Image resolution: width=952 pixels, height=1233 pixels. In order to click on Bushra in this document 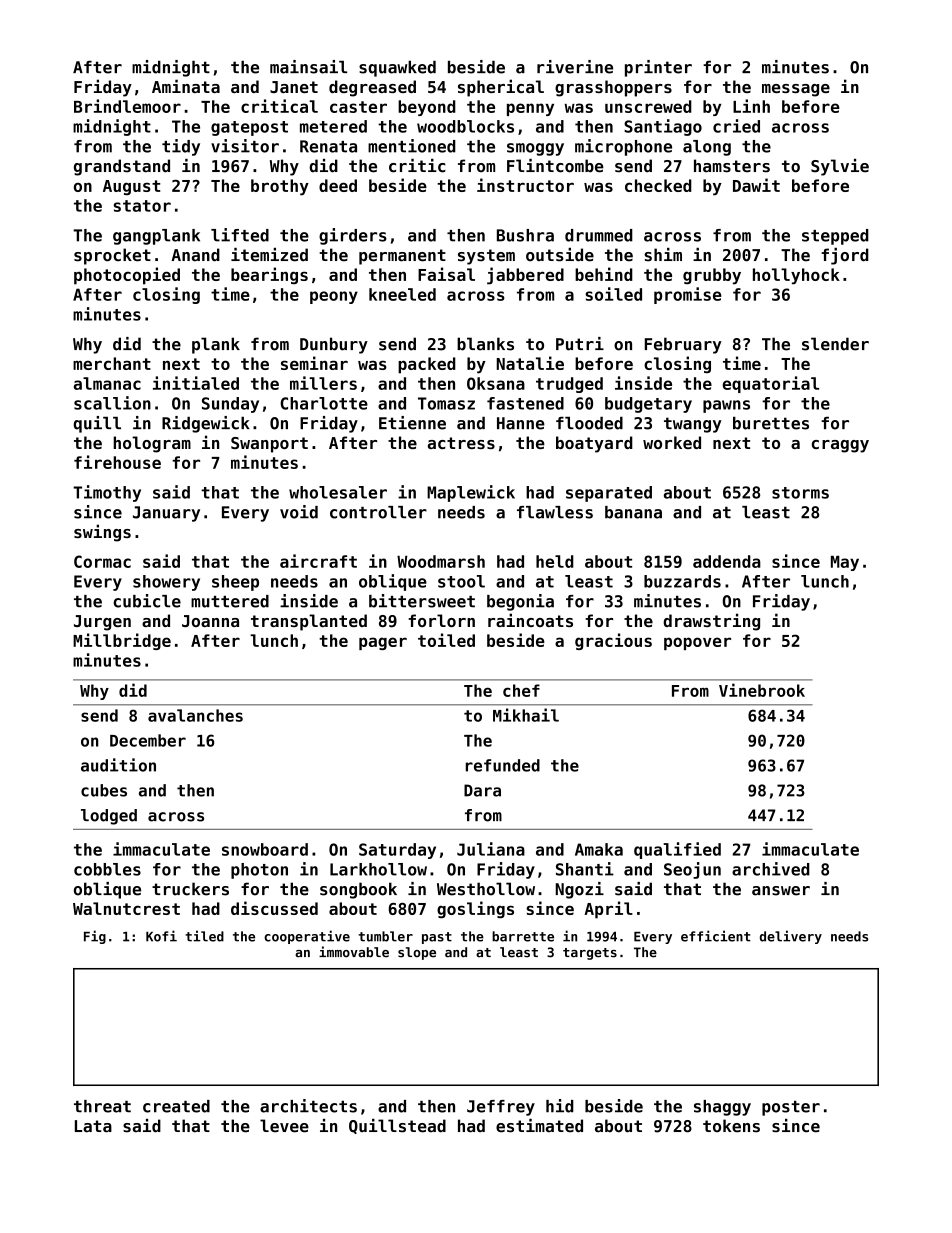, I will do `click(525, 235)`.
